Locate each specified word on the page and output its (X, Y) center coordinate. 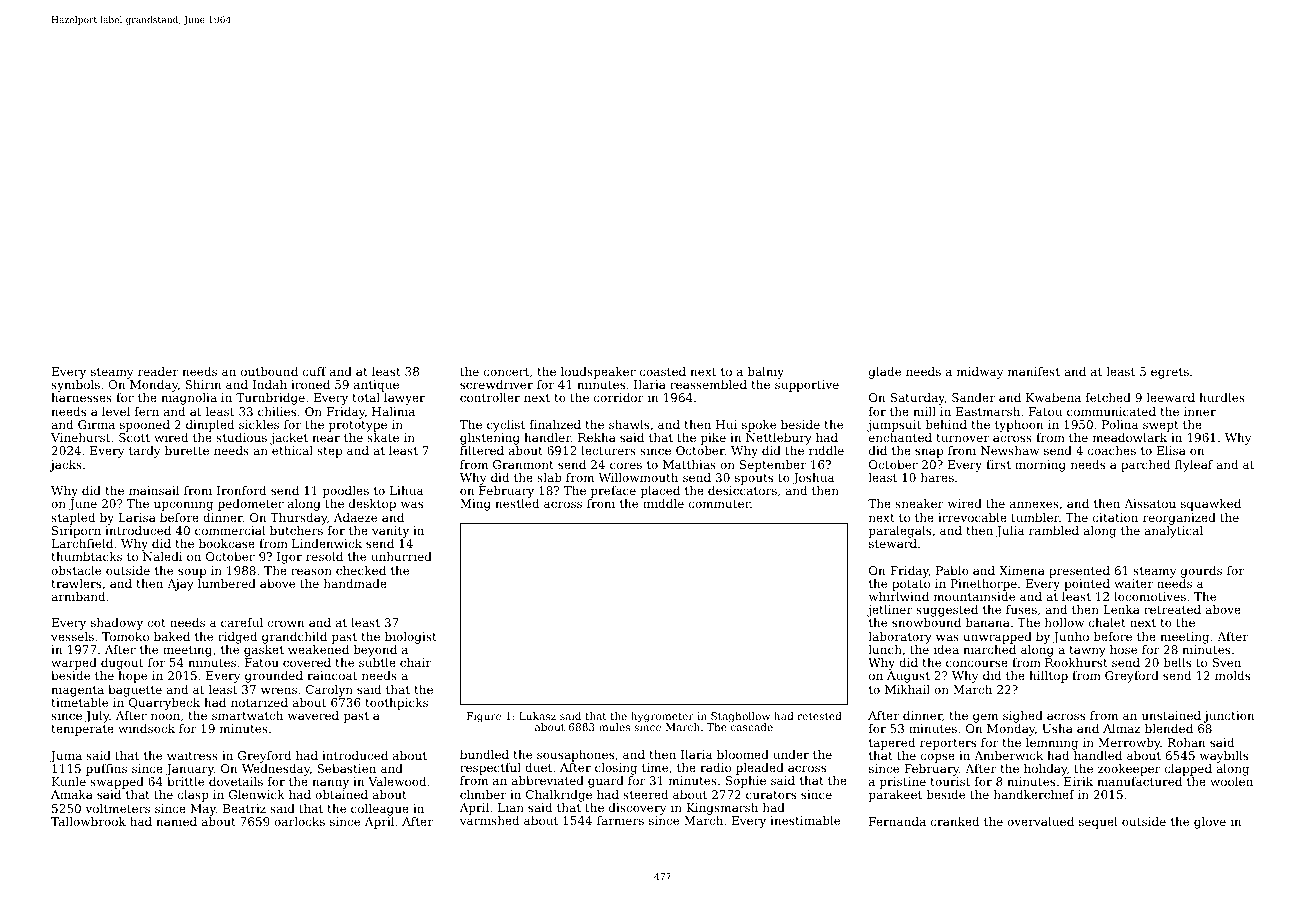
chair (415, 662)
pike (713, 439)
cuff (314, 371)
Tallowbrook (88, 821)
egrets (1170, 373)
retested (819, 716)
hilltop (1048, 677)
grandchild (294, 638)
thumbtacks (87, 556)
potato (911, 585)
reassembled (708, 384)
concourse (977, 663)
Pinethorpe (984, 585)
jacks (66, 466)
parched (1145, 466)
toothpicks (397, 704)
